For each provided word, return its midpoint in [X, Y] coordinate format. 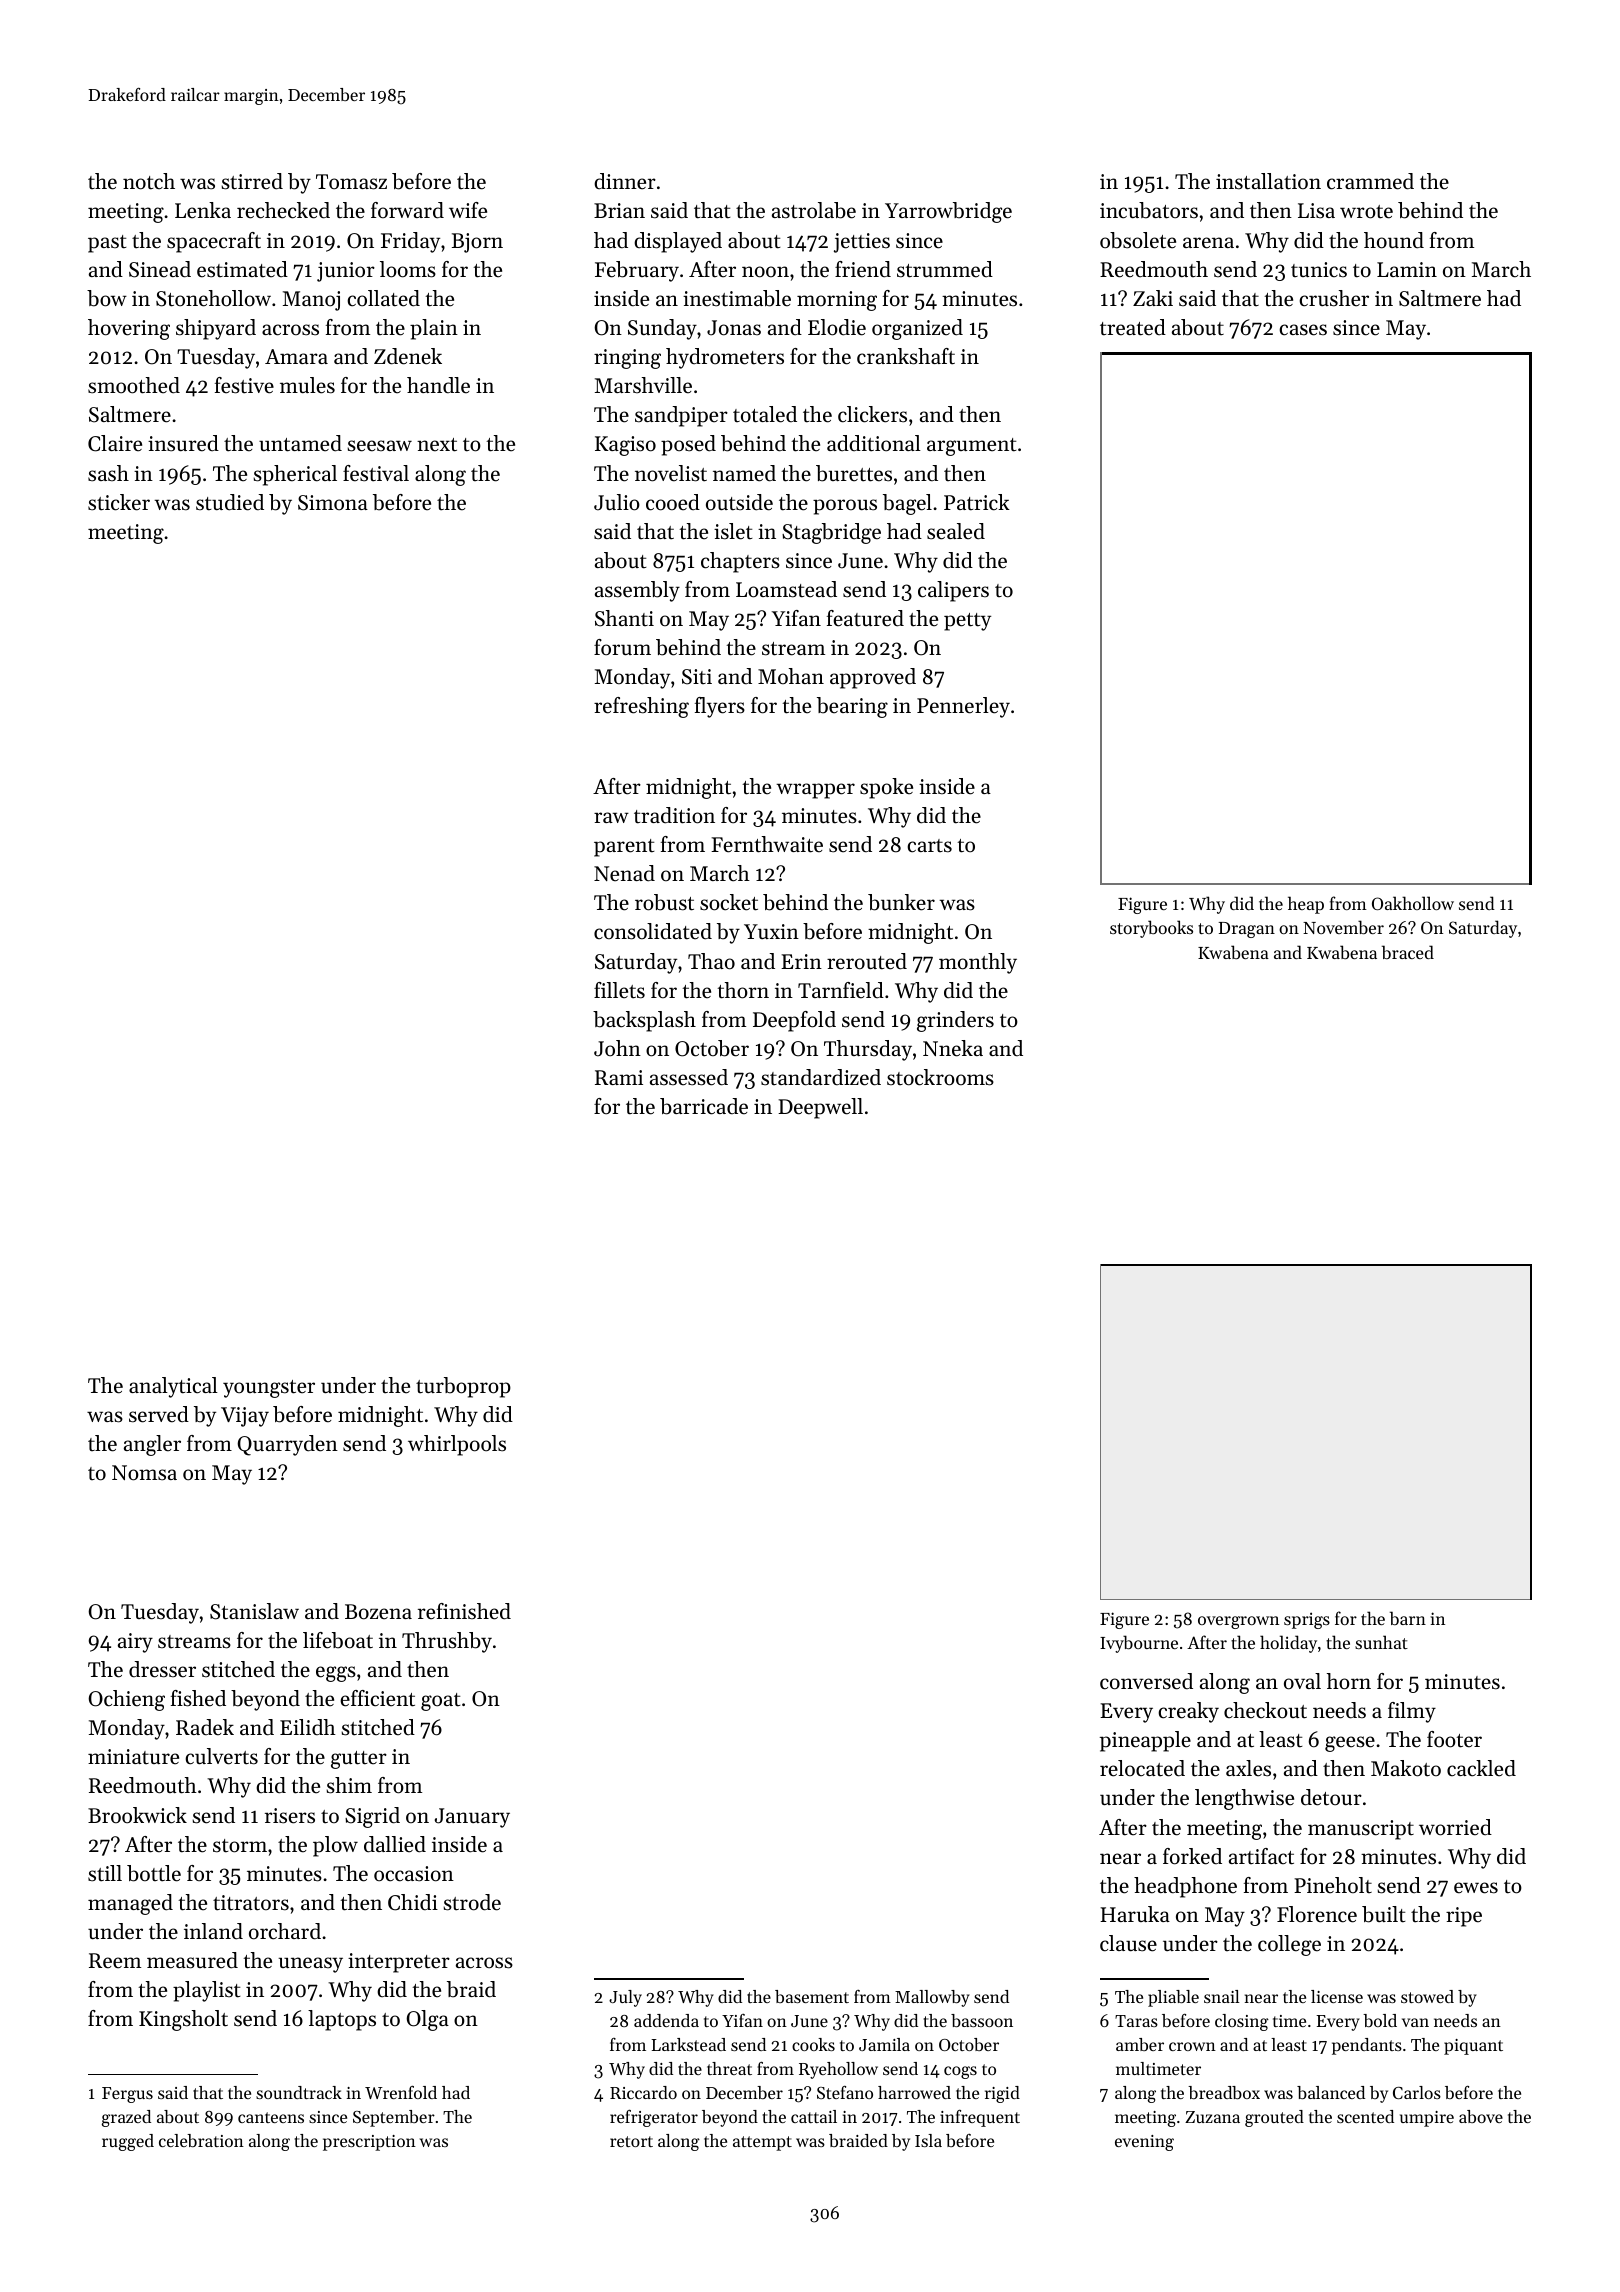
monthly [978, 963]
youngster [269, 1389]
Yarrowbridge [948, 212]
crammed [1370, 181]
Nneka [953, 1048]
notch [149, 181]
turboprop [463, 1387]
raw [611, 817]
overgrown [1238, 1622]
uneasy [310, 1965]
